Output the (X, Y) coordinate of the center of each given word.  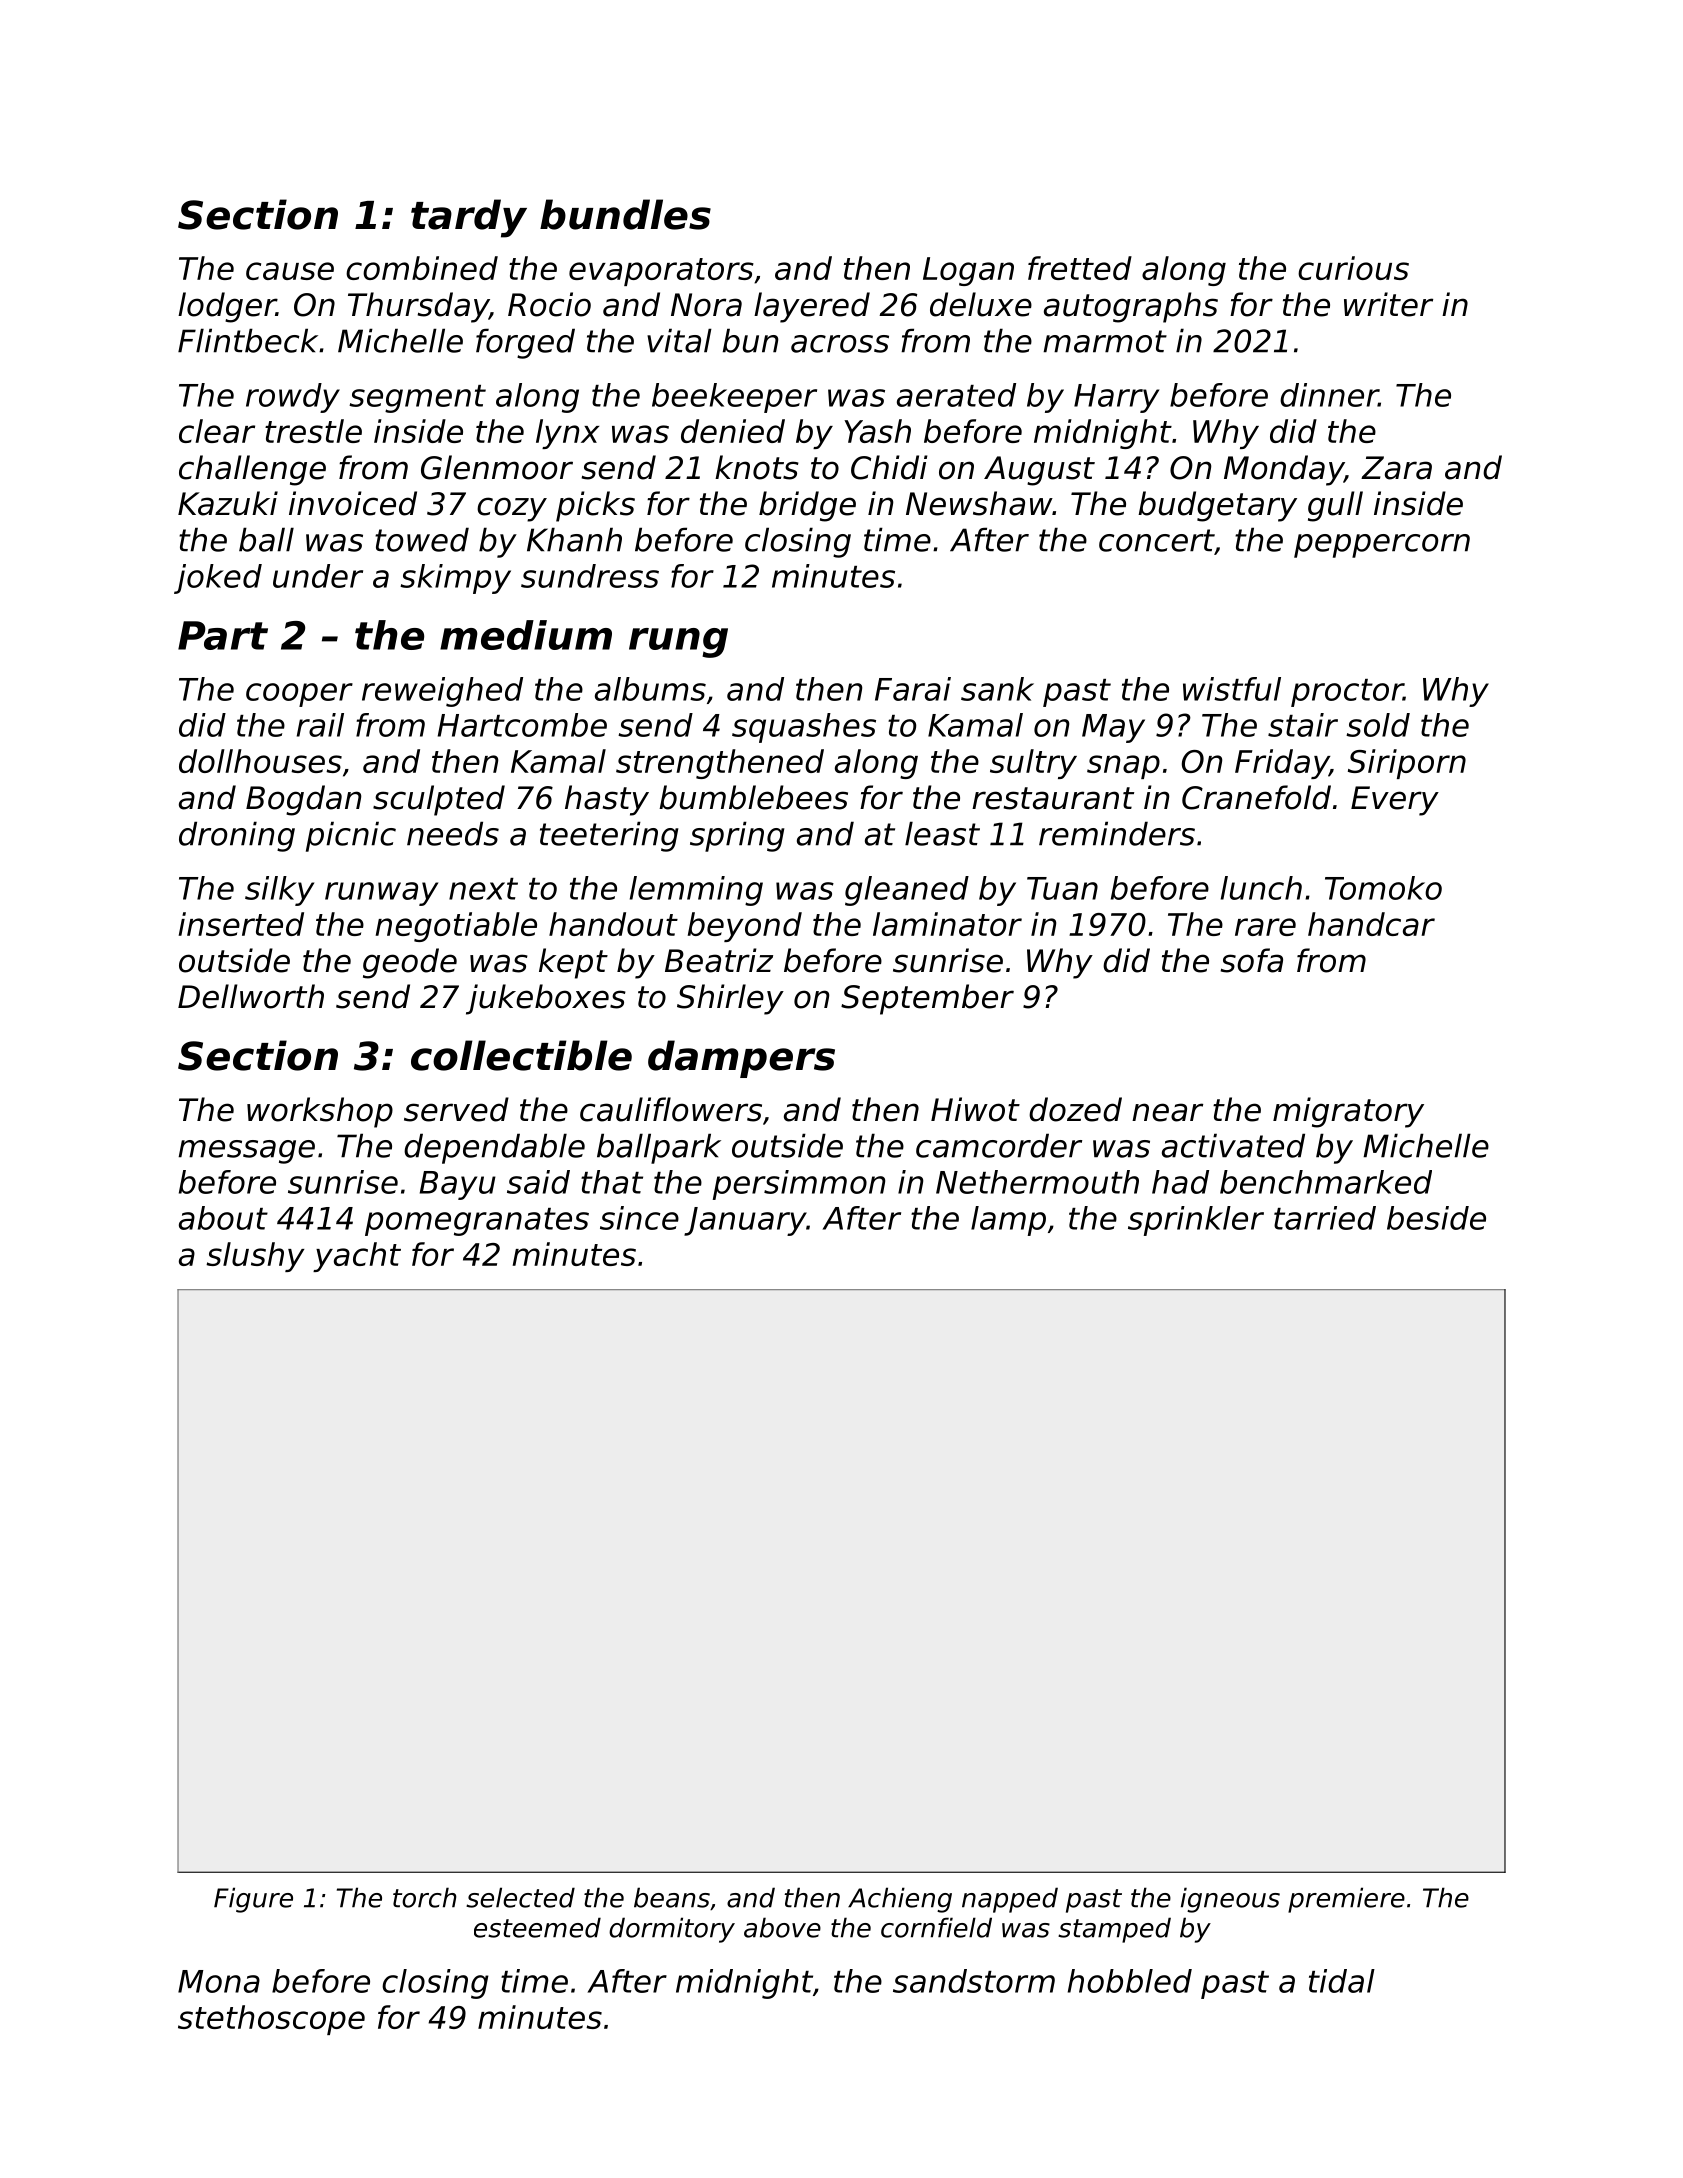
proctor (1347, 693)
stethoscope (271, 2020)
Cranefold (1256, 797)
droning (237, 836)
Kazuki (228, 503)
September (927, 999)
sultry (1033, 764)
